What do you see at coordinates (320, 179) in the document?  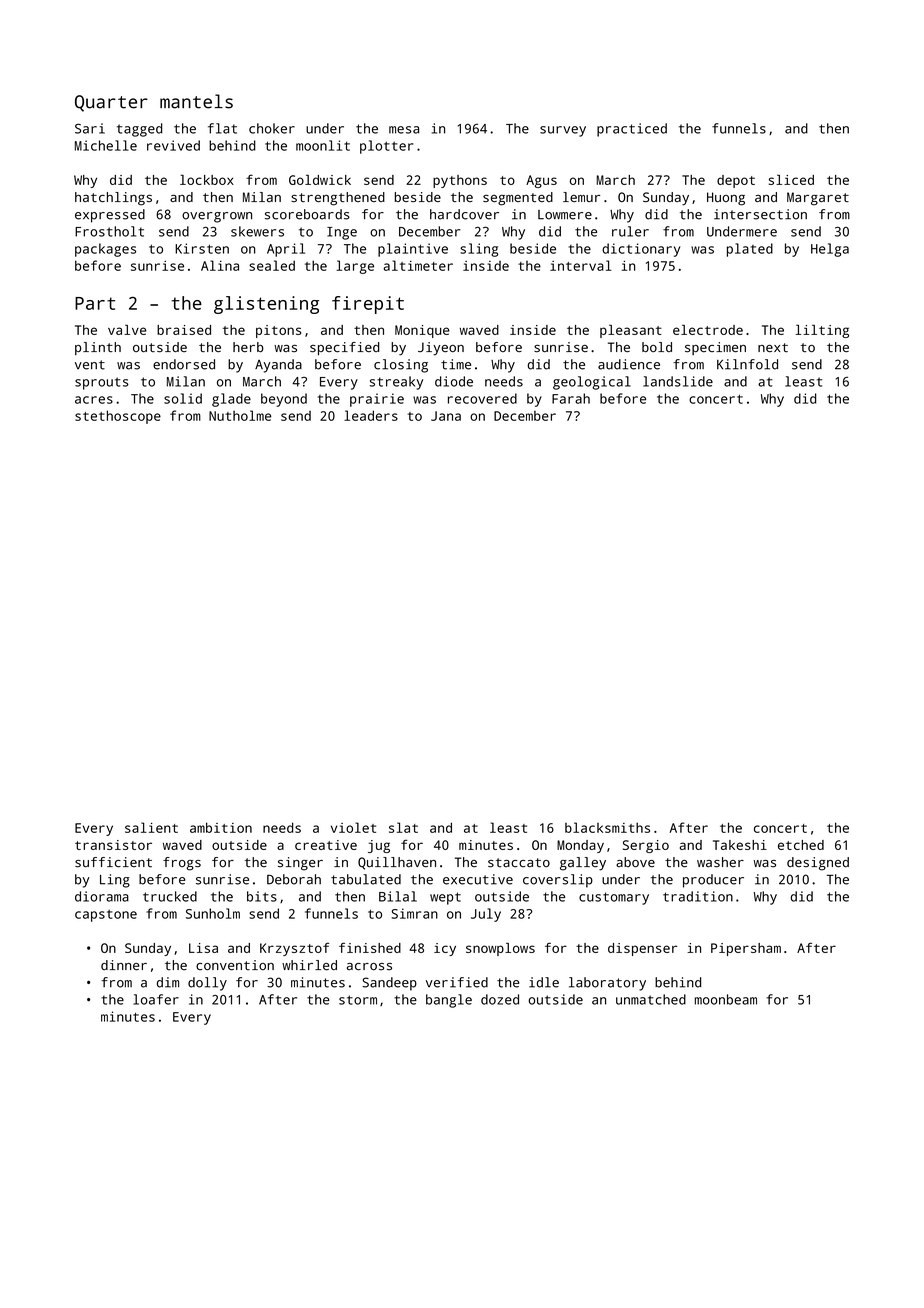 I see `Goldwick` at bounding box center [320, 179].
